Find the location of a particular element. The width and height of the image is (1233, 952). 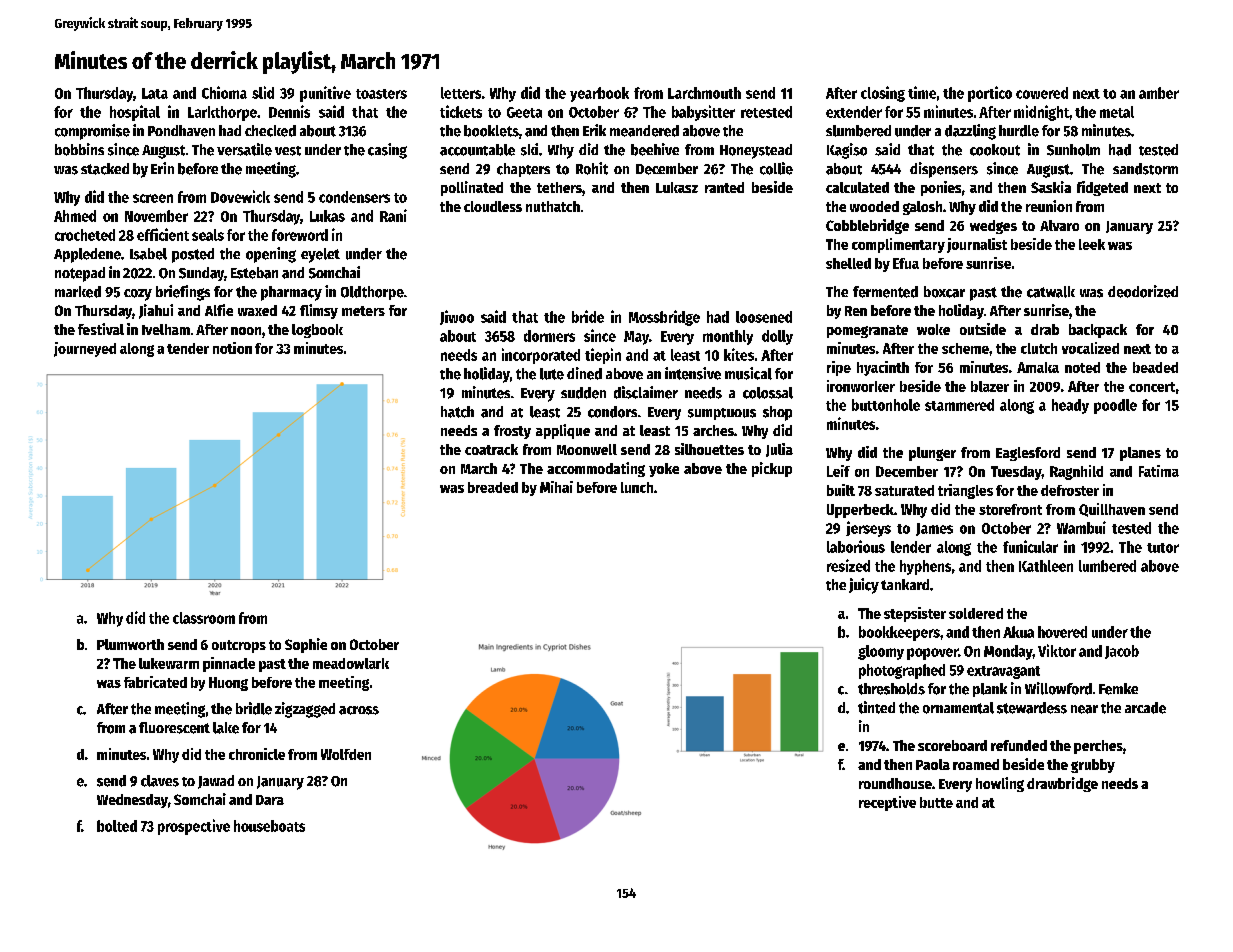

lukewarm is located at coordinates (169, 663).
